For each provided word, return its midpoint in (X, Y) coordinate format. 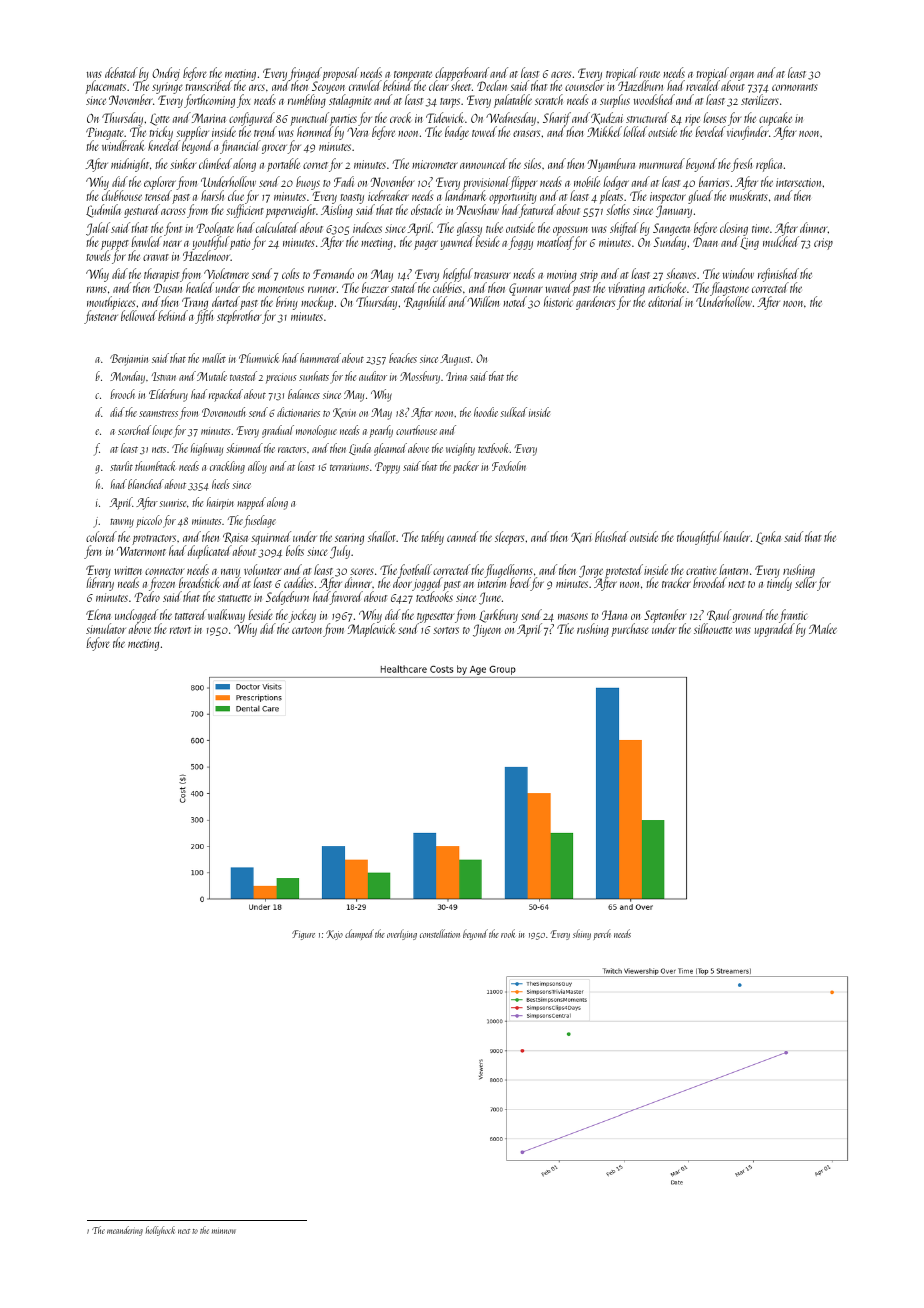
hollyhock (160, 1231)
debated (121, 72)
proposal (340, 74)
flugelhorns (509, 571)
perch (602, 934)
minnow (224, 1231)
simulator (106, 628)
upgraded (774, 630)
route (650, 74)
